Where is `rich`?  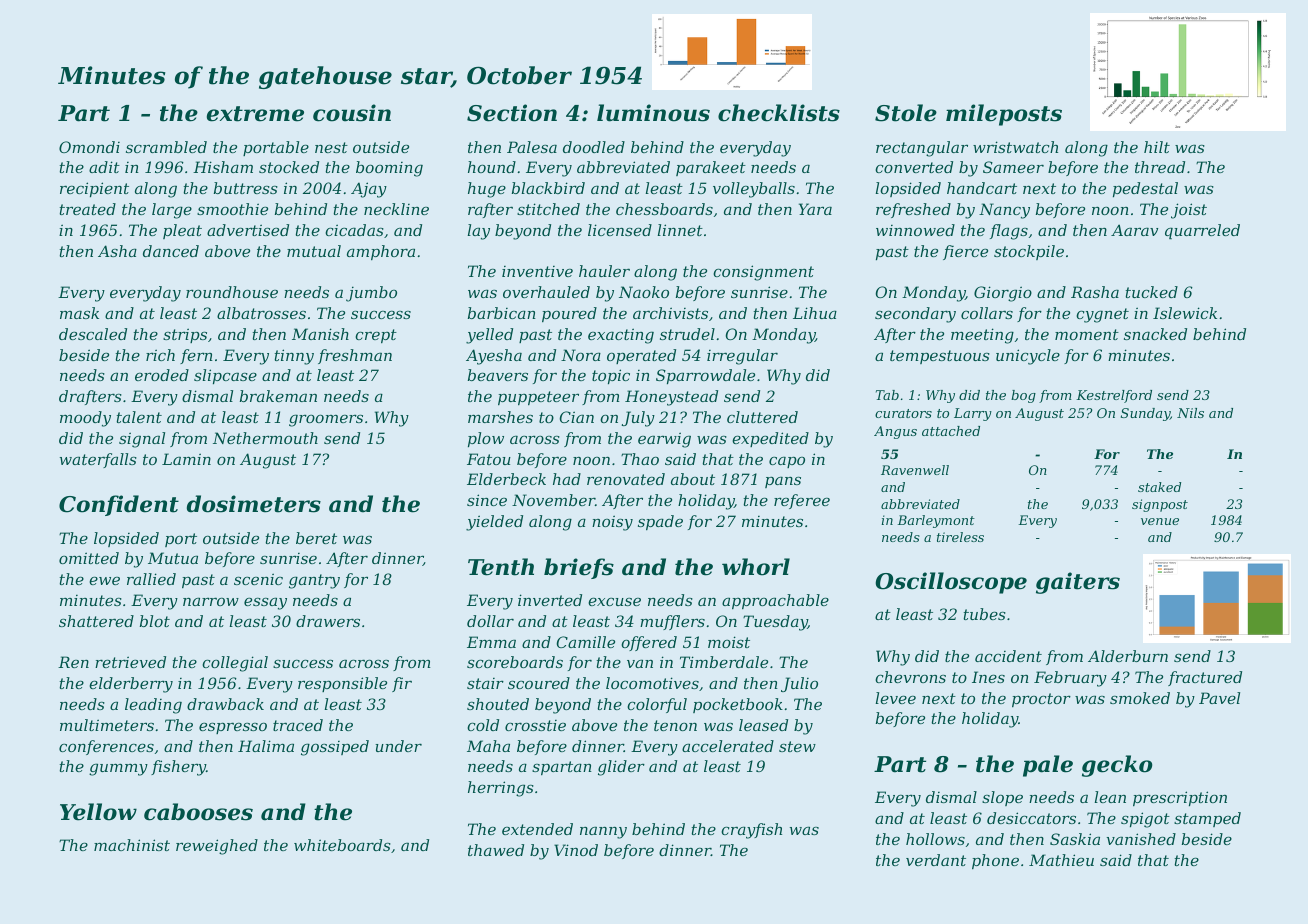
rich is located at coordinates (160, 355).
